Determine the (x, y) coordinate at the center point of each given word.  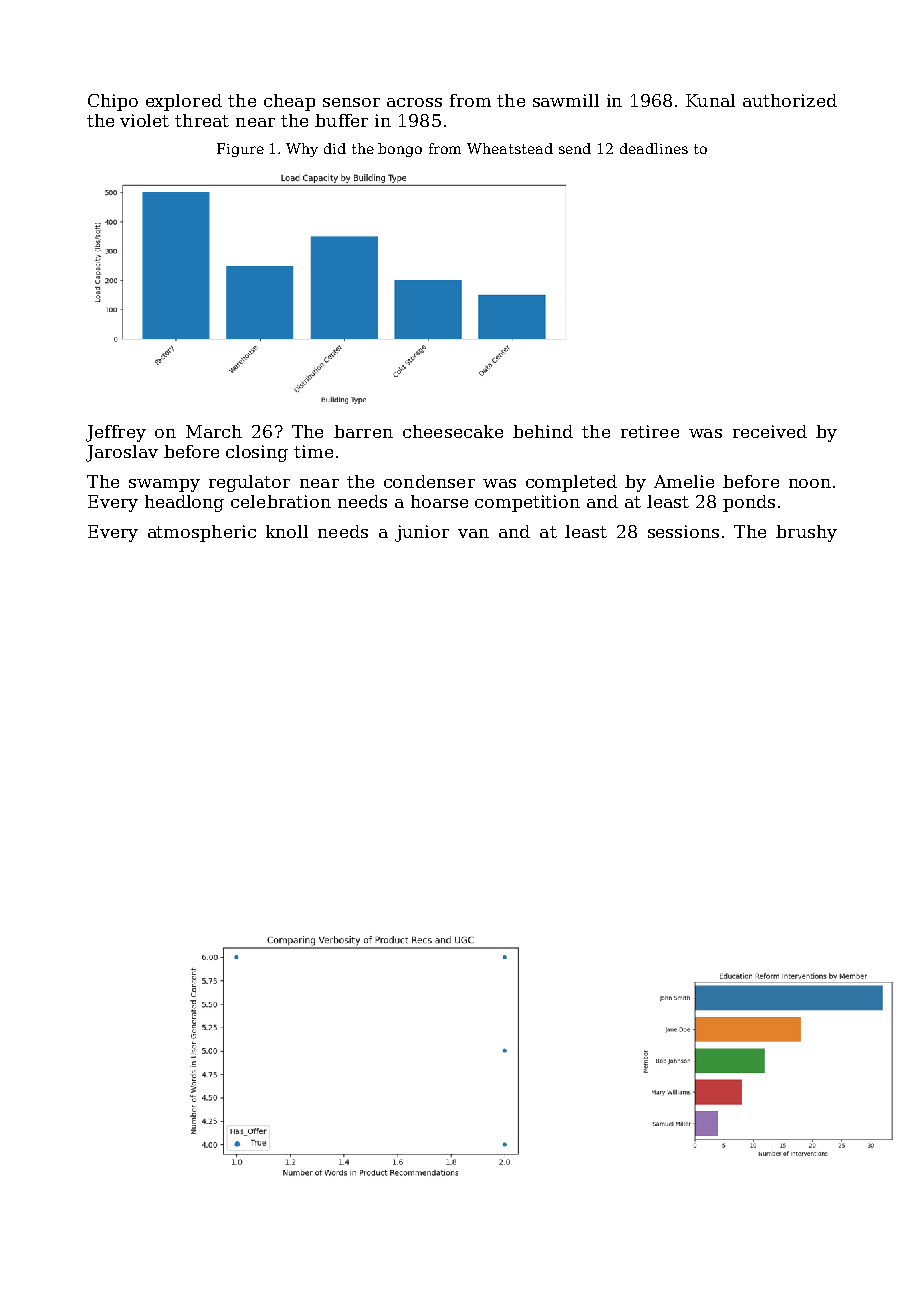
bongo (400, 150)
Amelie (684, 481)
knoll (287, 531)
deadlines (654, 148)
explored (184, 102)
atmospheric (202, 533)
